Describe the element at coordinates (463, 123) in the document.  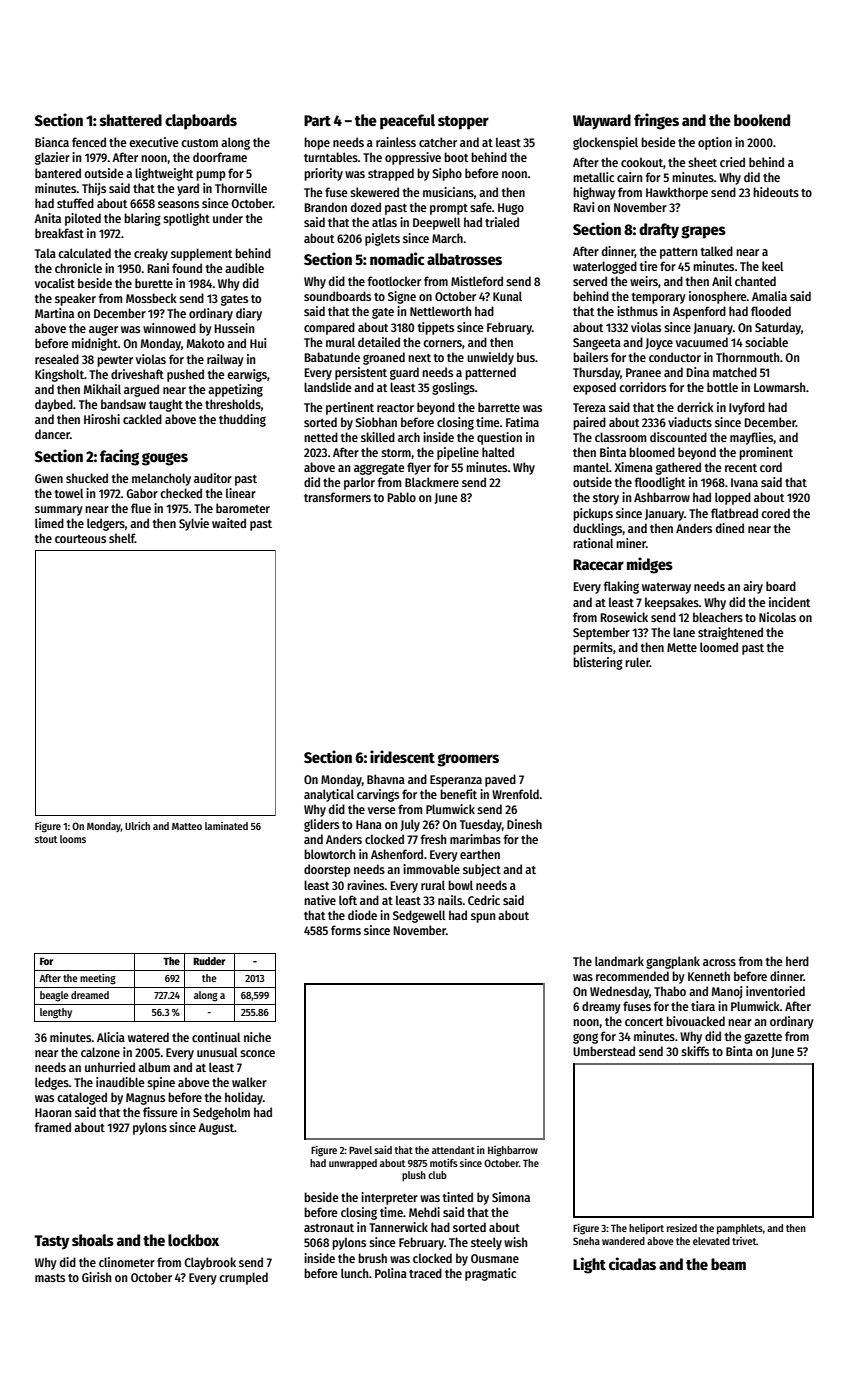
I see `stopper` at that location.
